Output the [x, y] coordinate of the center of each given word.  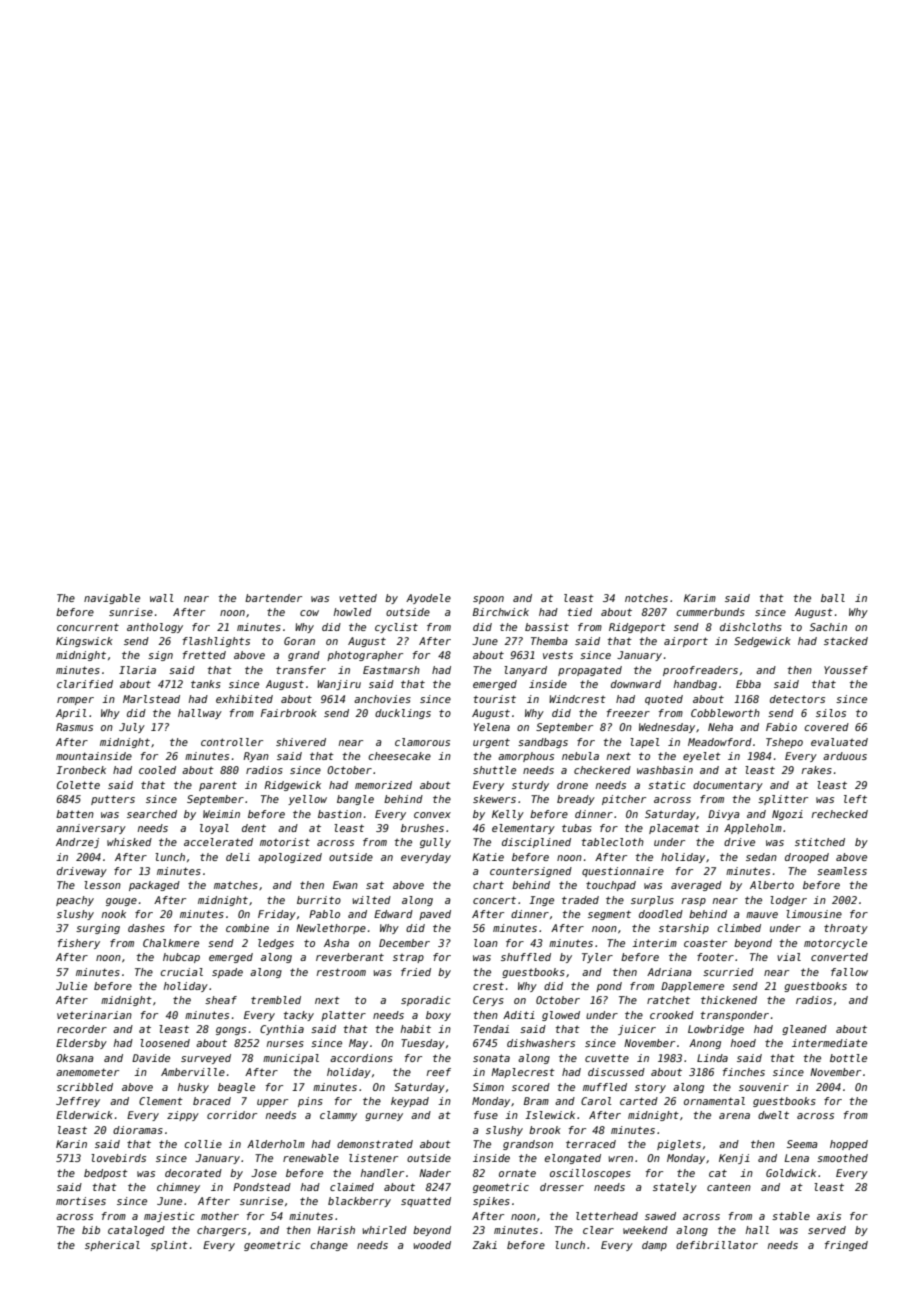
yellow [307, 800]
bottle [848, 1058]
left [855, 799]
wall [162, 598]
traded [580, 900]
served [827, 1230]
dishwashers [541, 1043]
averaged [696, 886]
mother [220, 1216]
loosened [165, 1043]
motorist [285, 842]
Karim [700, 598]
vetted [358, 598]
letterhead [607, 1216]
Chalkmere [171, 943]
